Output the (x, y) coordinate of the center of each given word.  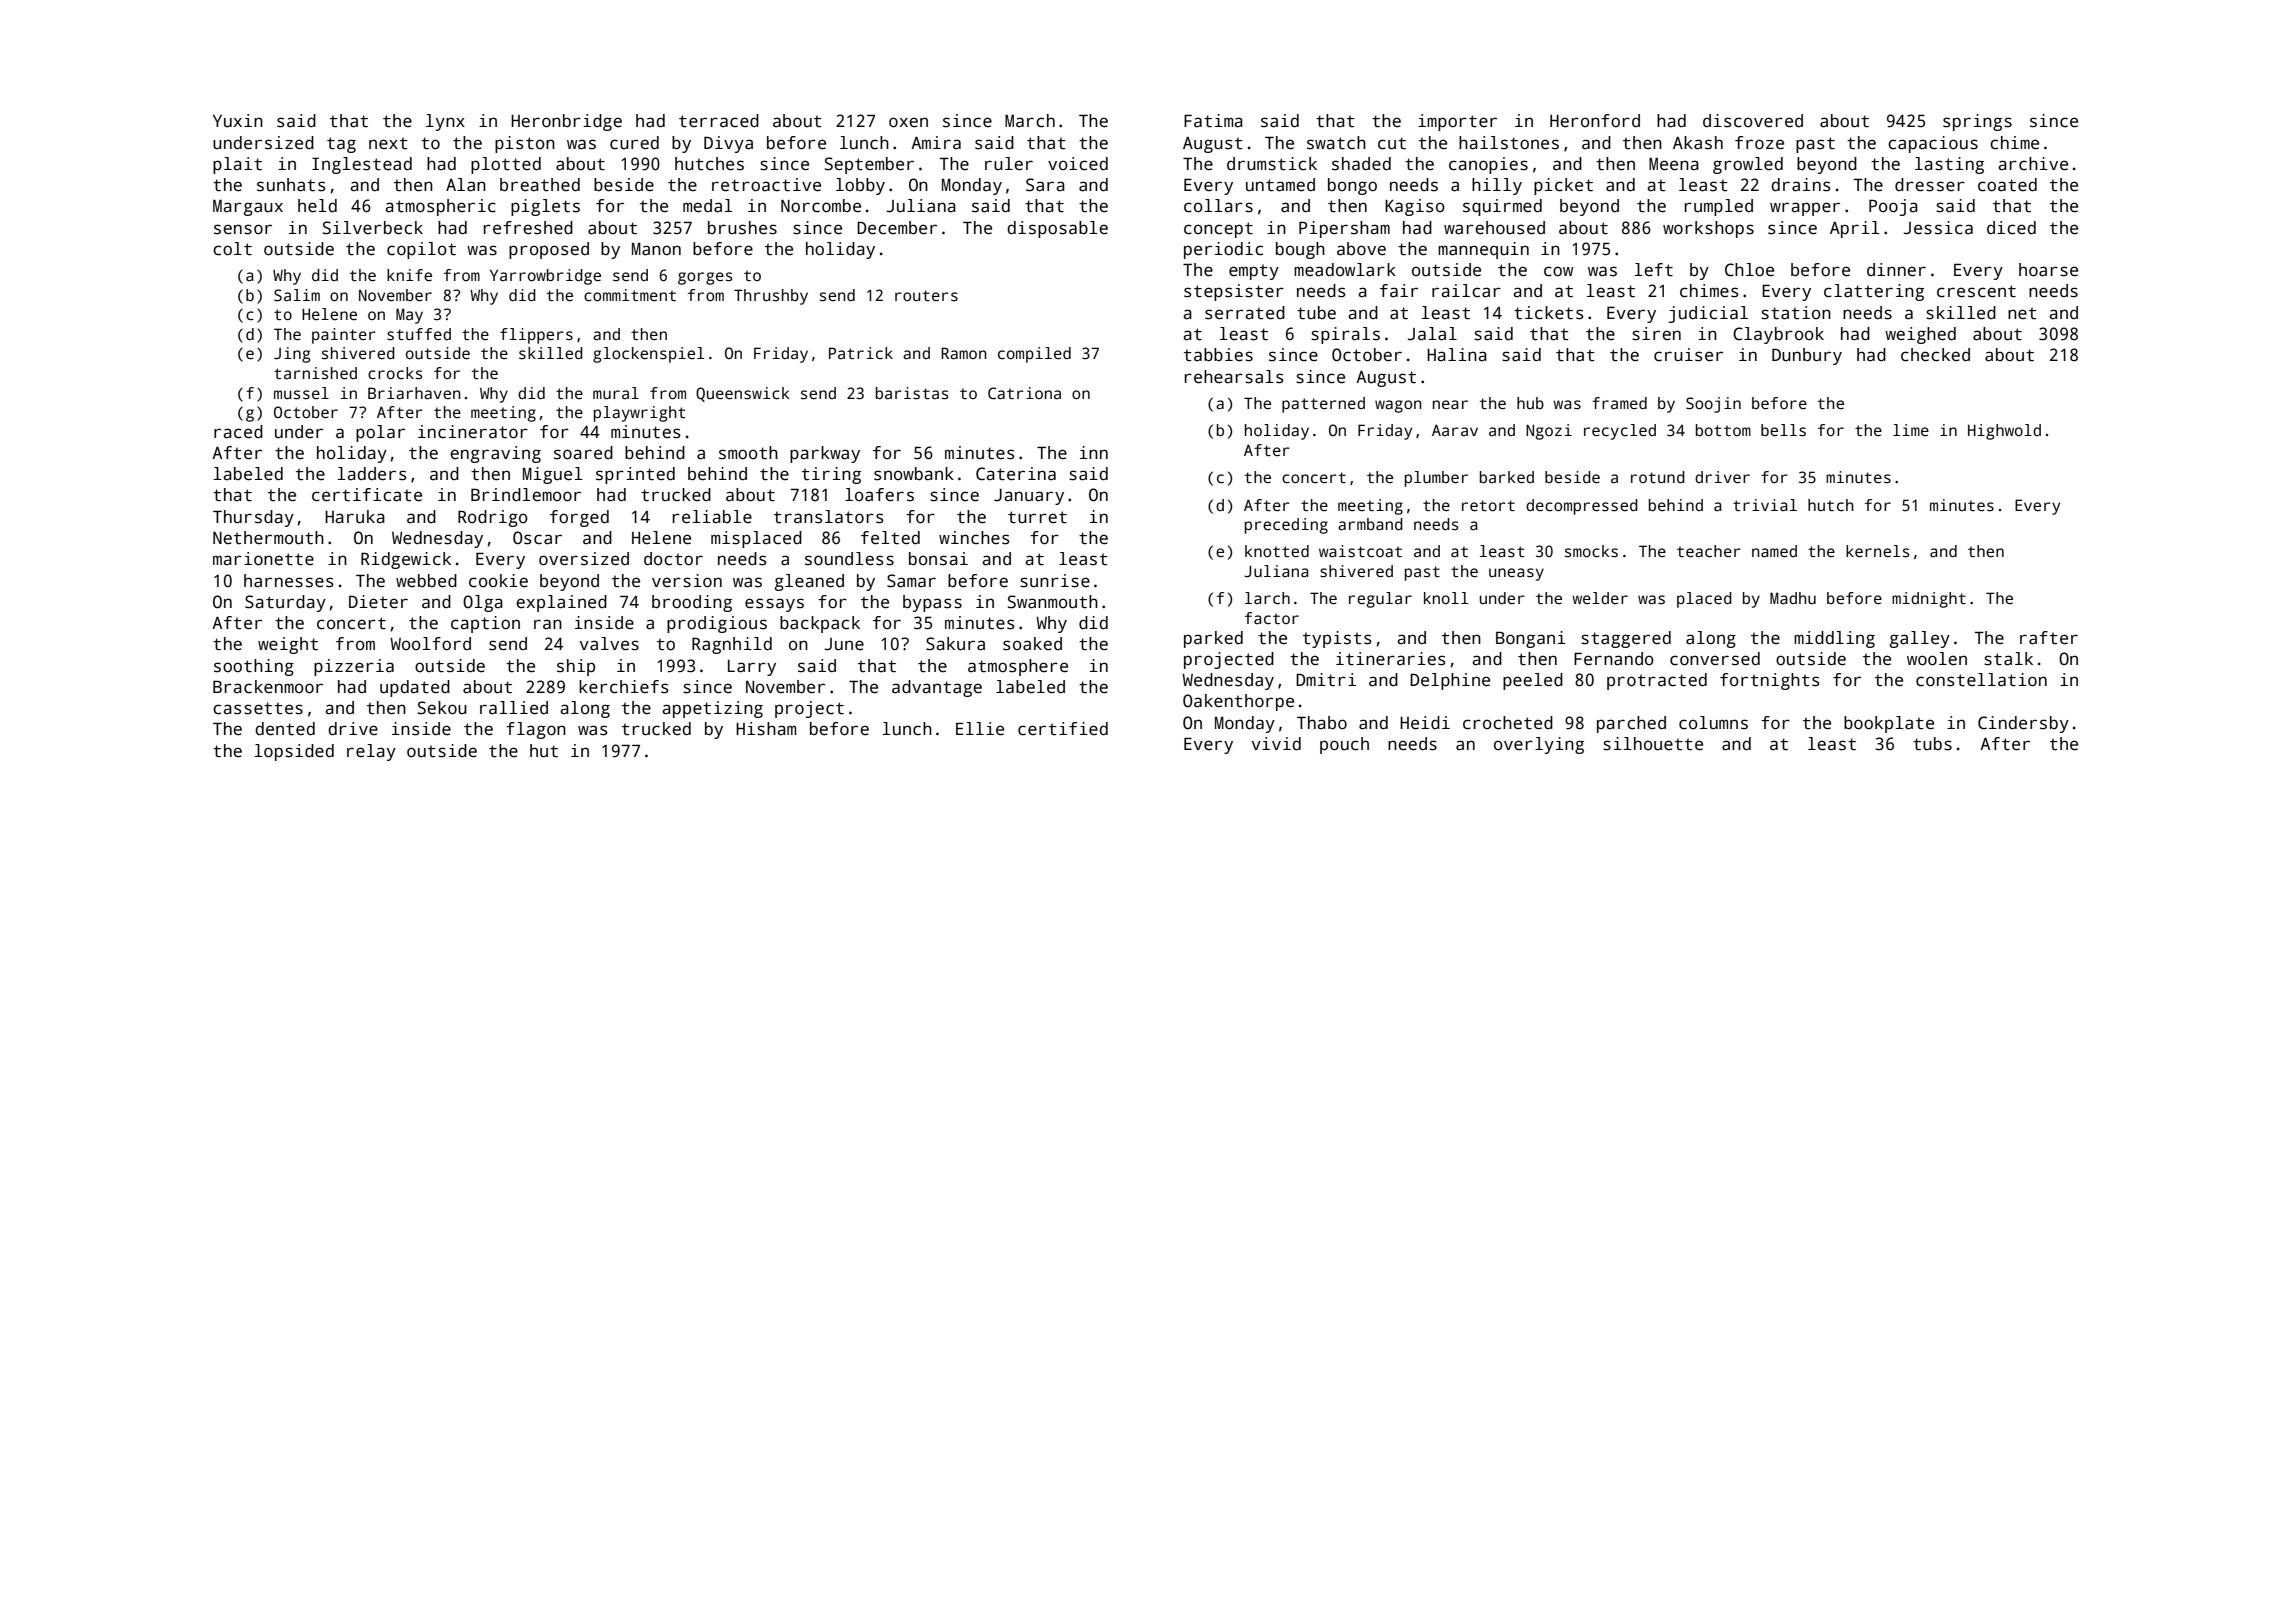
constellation (1981, 680)
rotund (1658, 477)
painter (344, 336)
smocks (1591, 551)
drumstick (1272, 164)
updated (415, 688)
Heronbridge (566, 122)
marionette (263, 559)
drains (1801, 185)
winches (974, 538)
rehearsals (1234, 377)
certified (1063, 729)
